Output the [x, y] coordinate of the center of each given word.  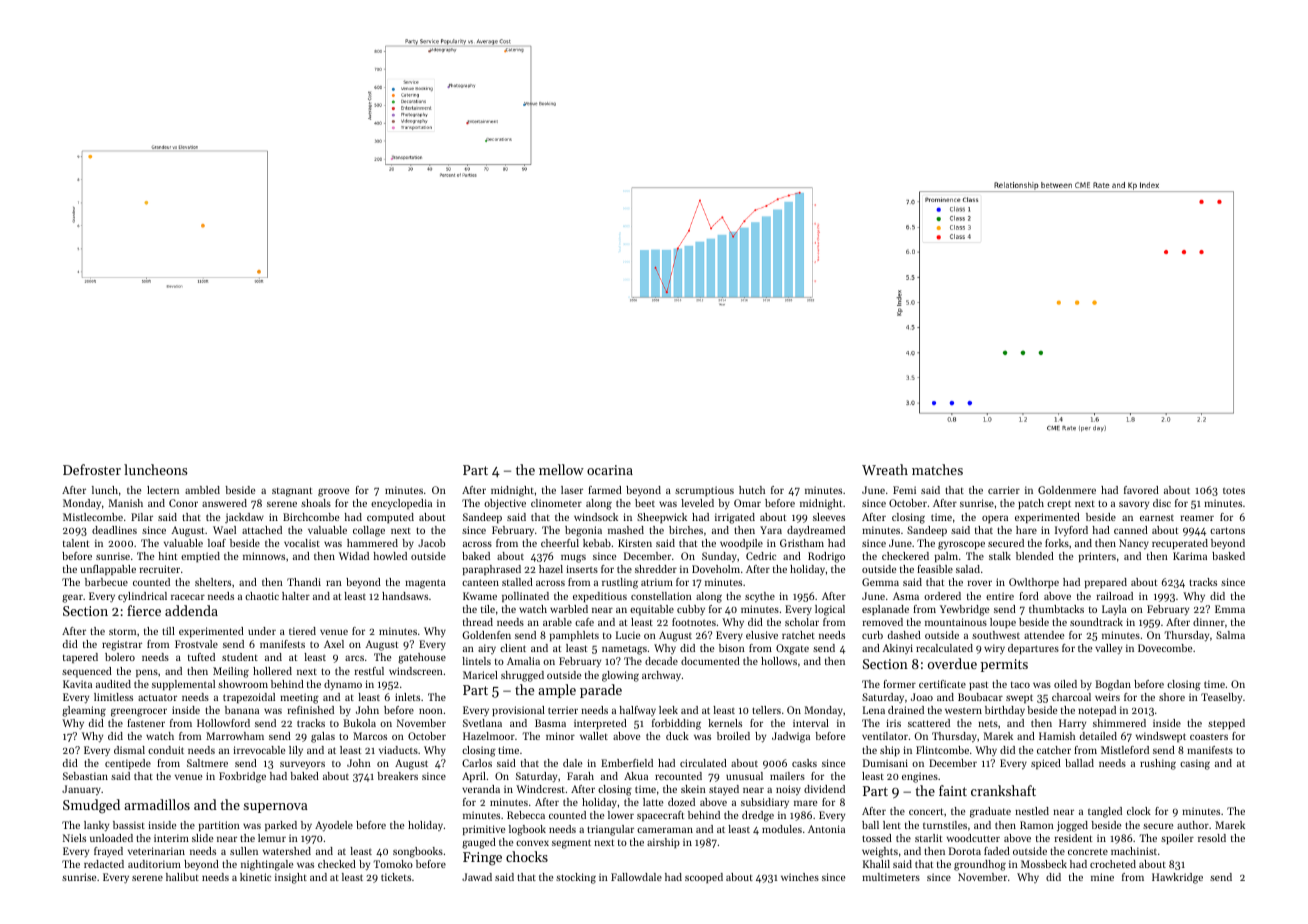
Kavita [77, 684]
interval [811, 723]
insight [291, 878]
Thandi [304, 582]
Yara [771, 530]
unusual [744, 776]
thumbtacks [1056, 609]
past [978, 685]
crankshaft [1003, 790]
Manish [126, 503]
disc [1162, 503]
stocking [576, 878]
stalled [517, 582]
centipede [128, 764]
